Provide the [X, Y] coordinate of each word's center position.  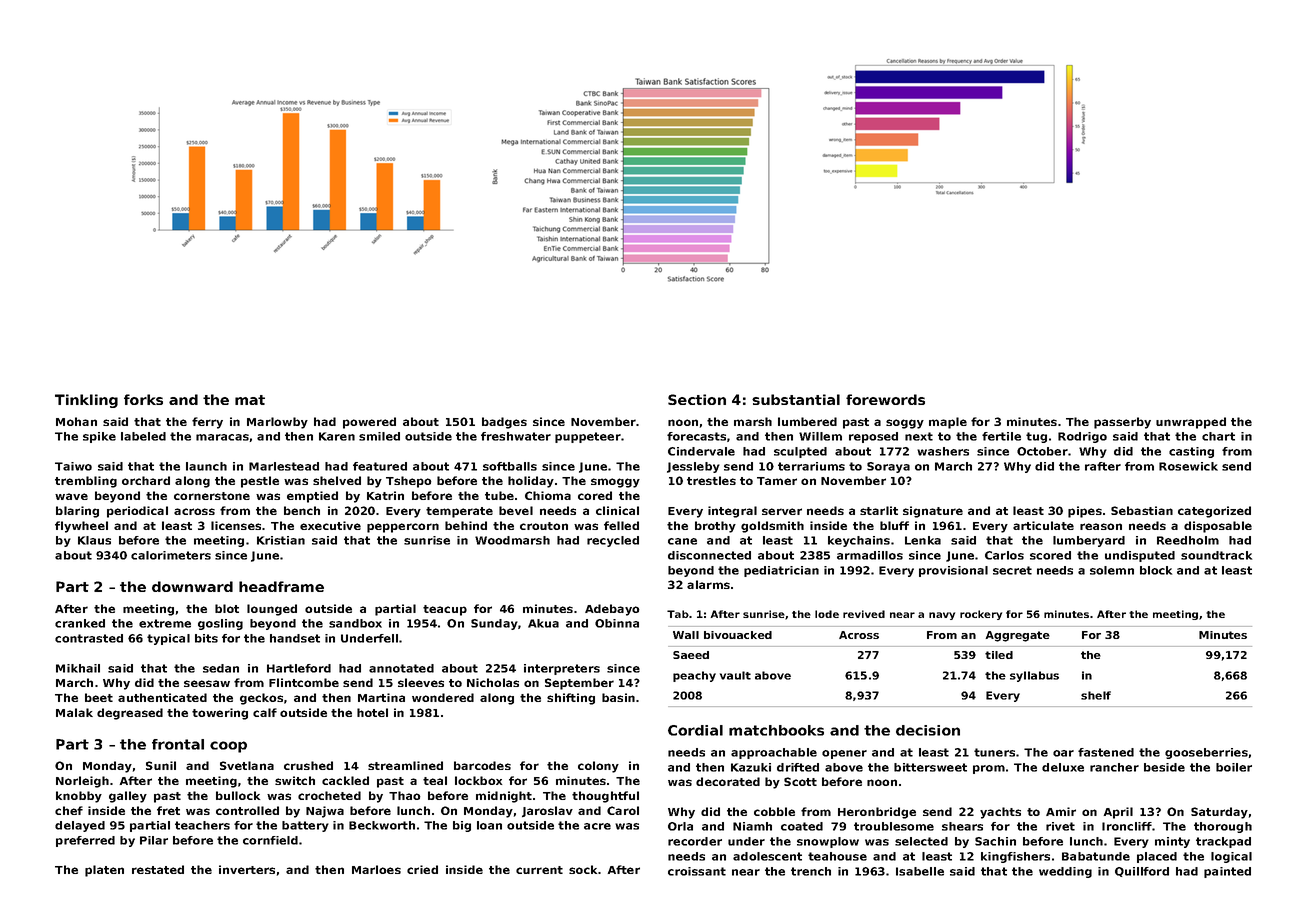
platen [104, 871]
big [462, 826]
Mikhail [78, 668]
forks [143, 399]
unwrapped [1191, 423]
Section [697, 399]
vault [735, 675]
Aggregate [1018, 636]
